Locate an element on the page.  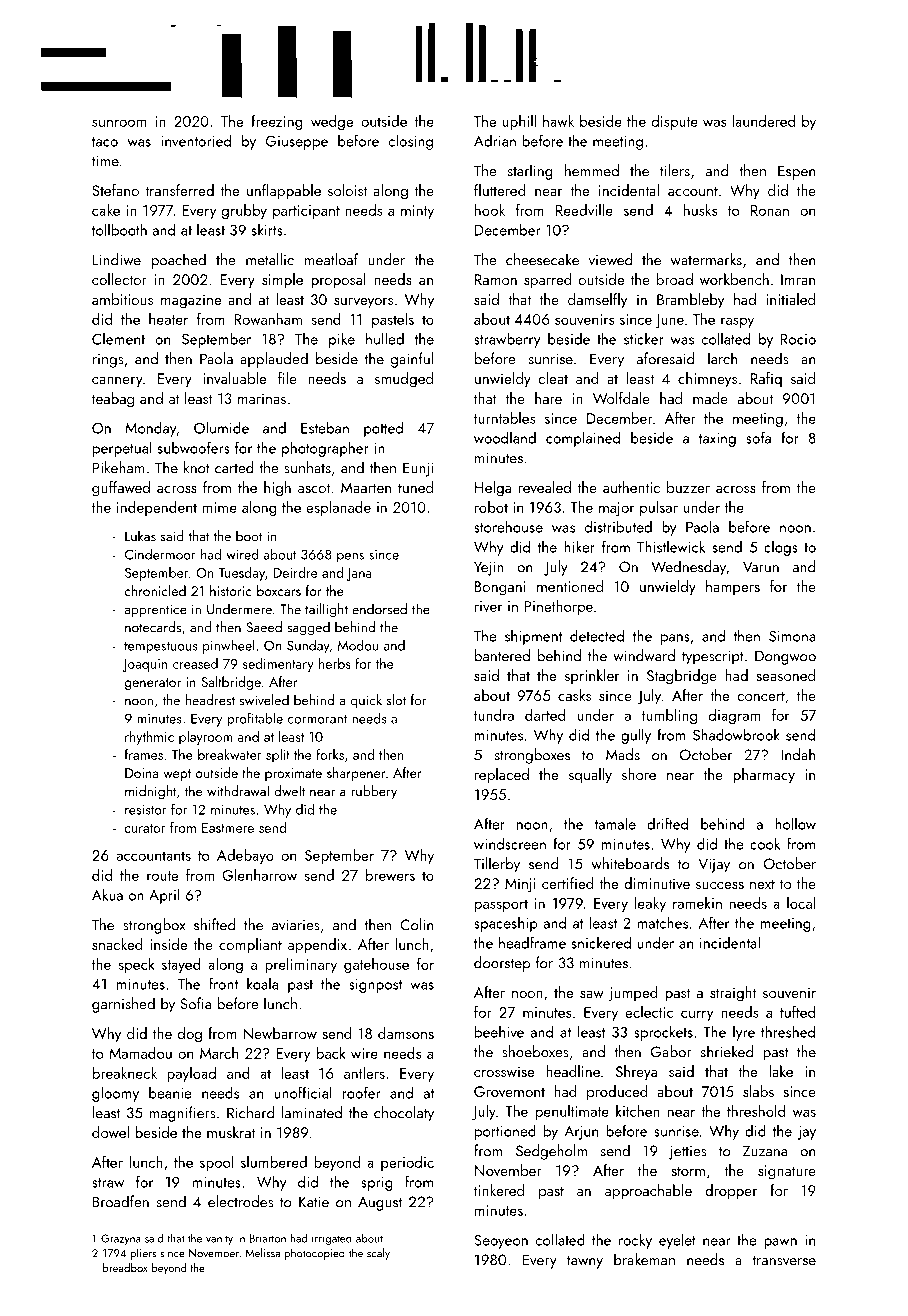
Espen is located at coordinates (796, 172).
